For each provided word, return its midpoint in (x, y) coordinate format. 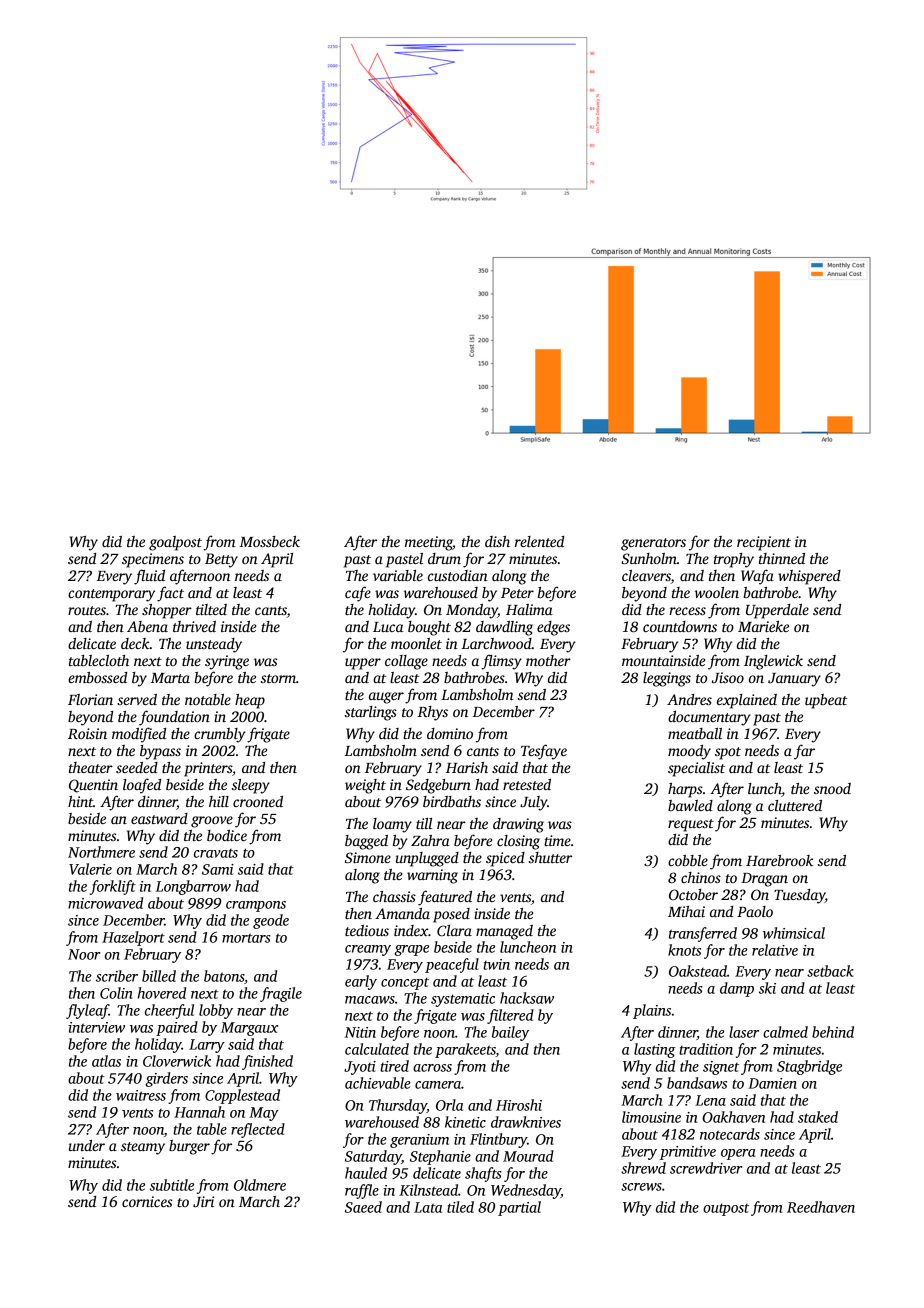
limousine (651, 1117)
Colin (116, 993)
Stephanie (440, 1157)
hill (219, 801)
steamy (143, 1148)
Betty (221, 560)
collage (406, 662)
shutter (550, 857)
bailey (510, 1033)
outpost (726, 1209)
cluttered (795, 805)
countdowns (680, 626)
